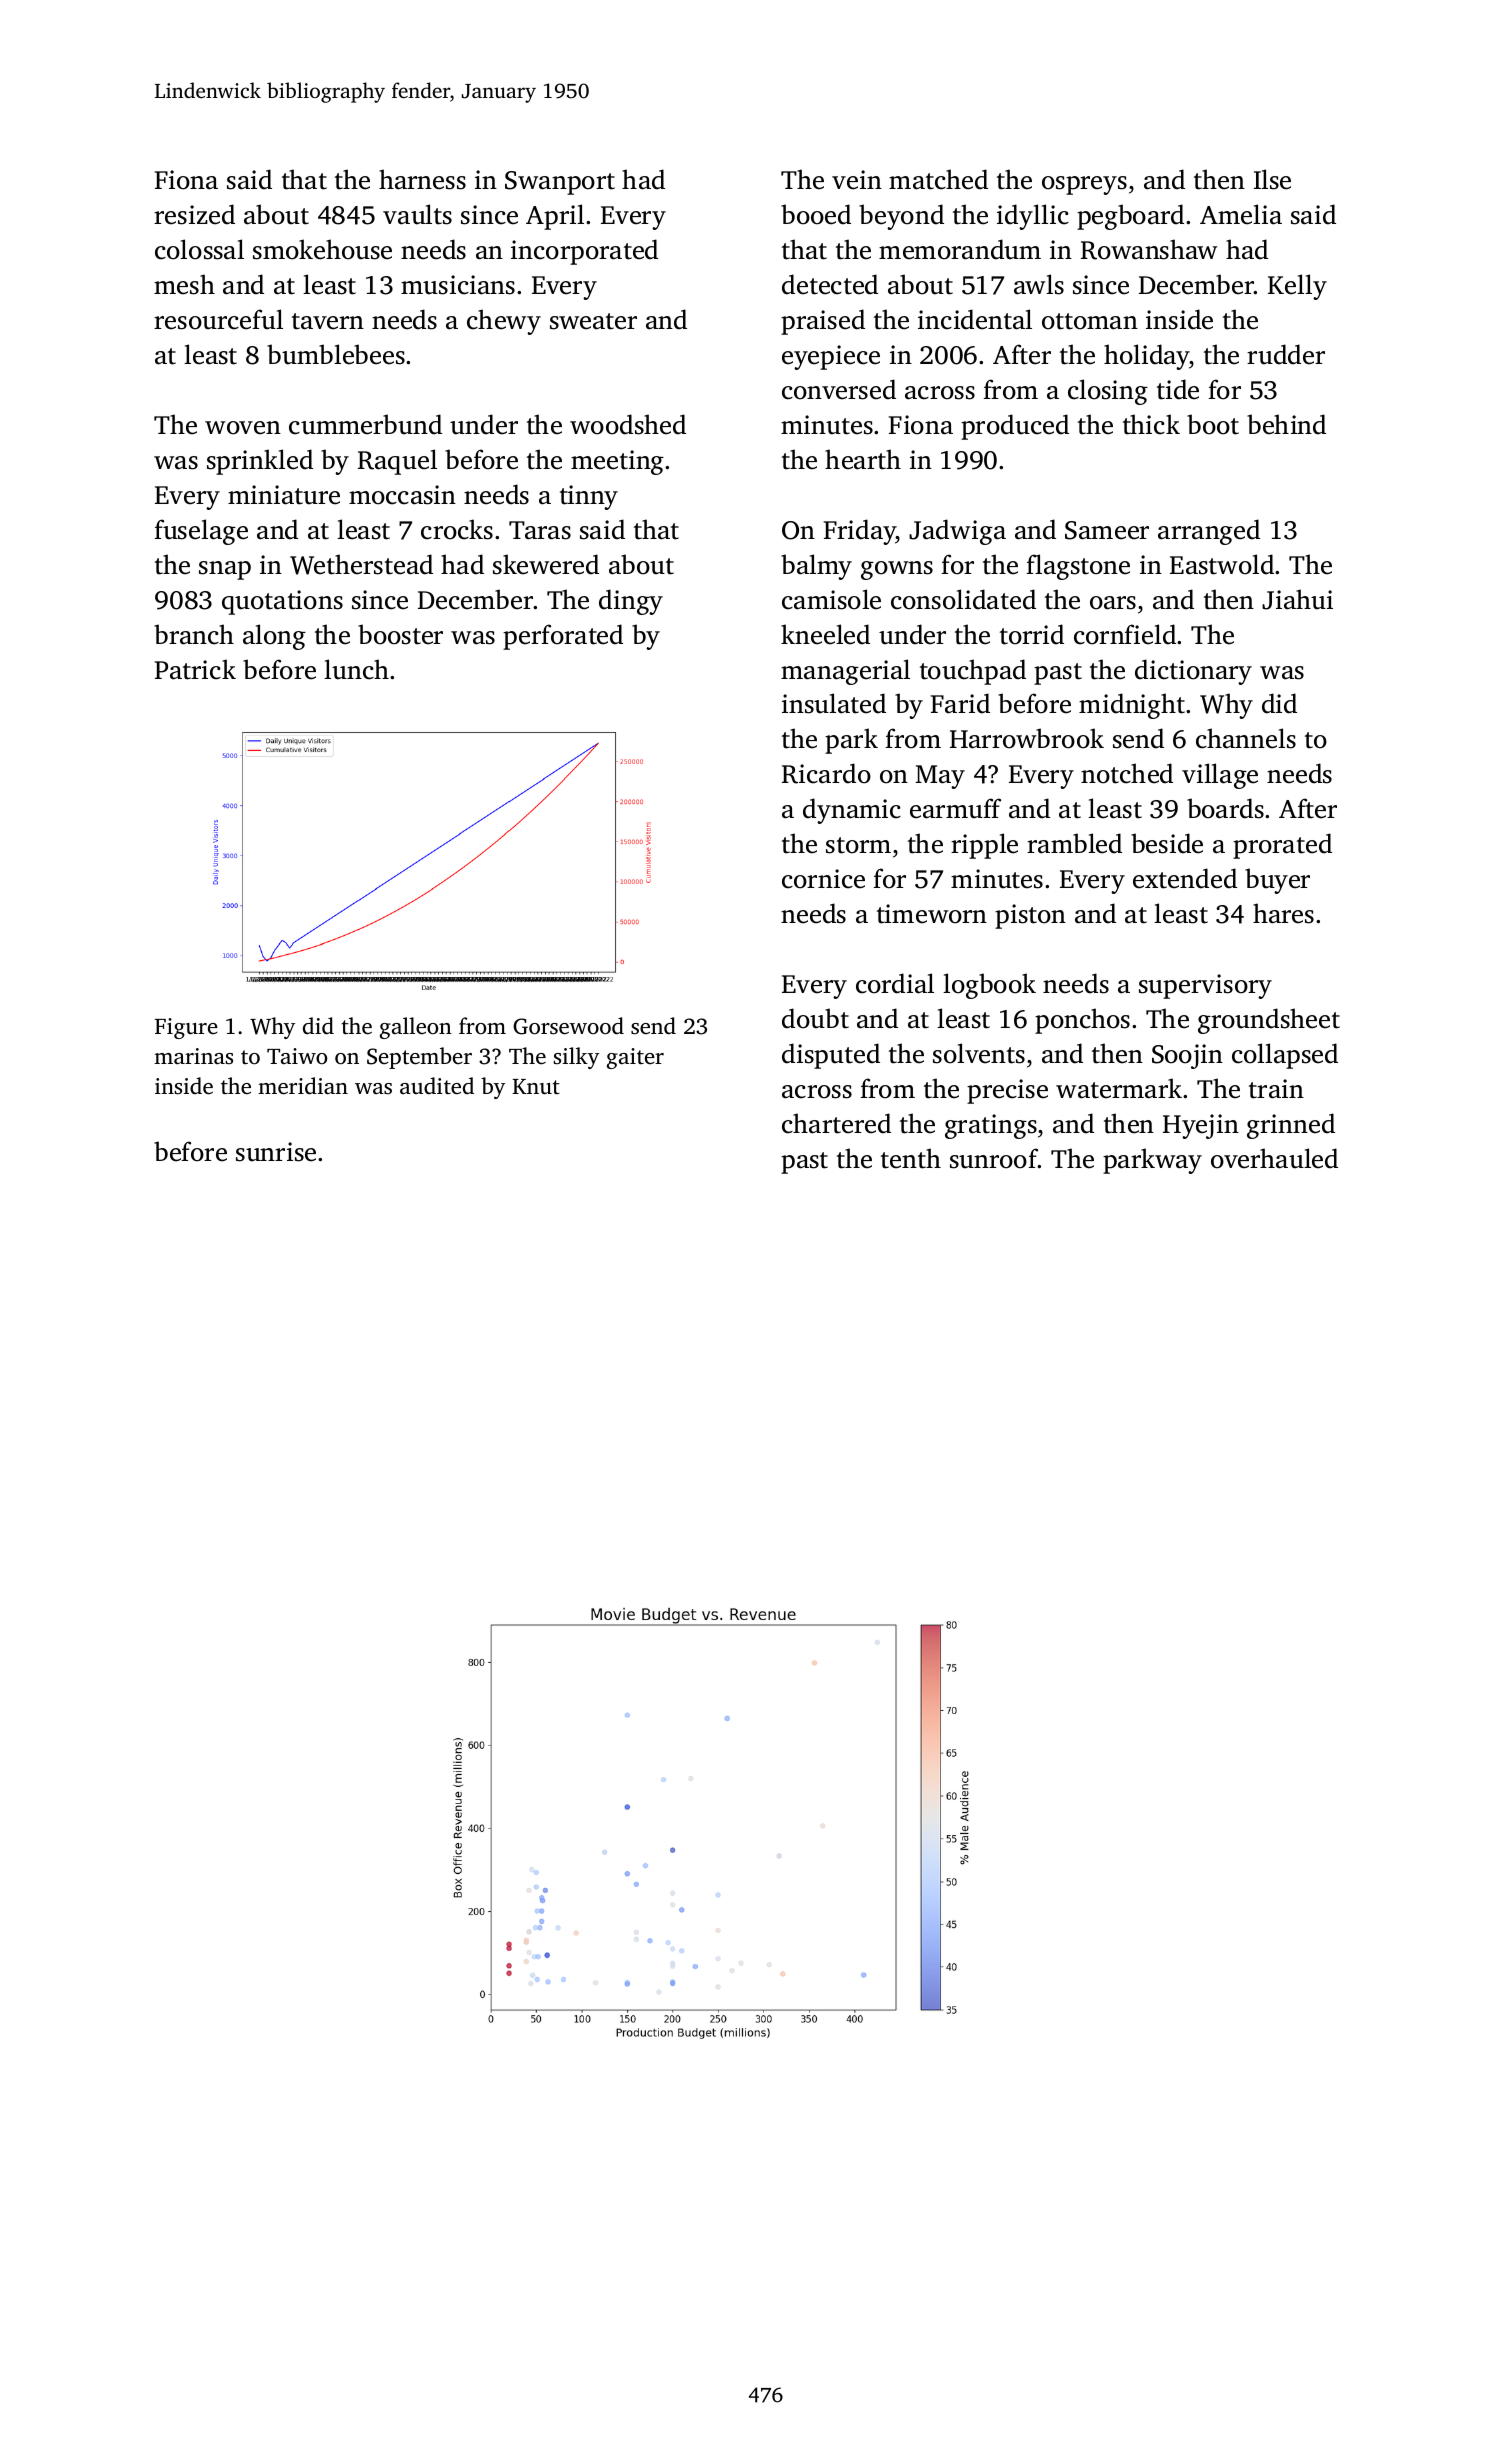 This image has height=2464, width=1496. I want to click on incorporated, so click(584, 252).
